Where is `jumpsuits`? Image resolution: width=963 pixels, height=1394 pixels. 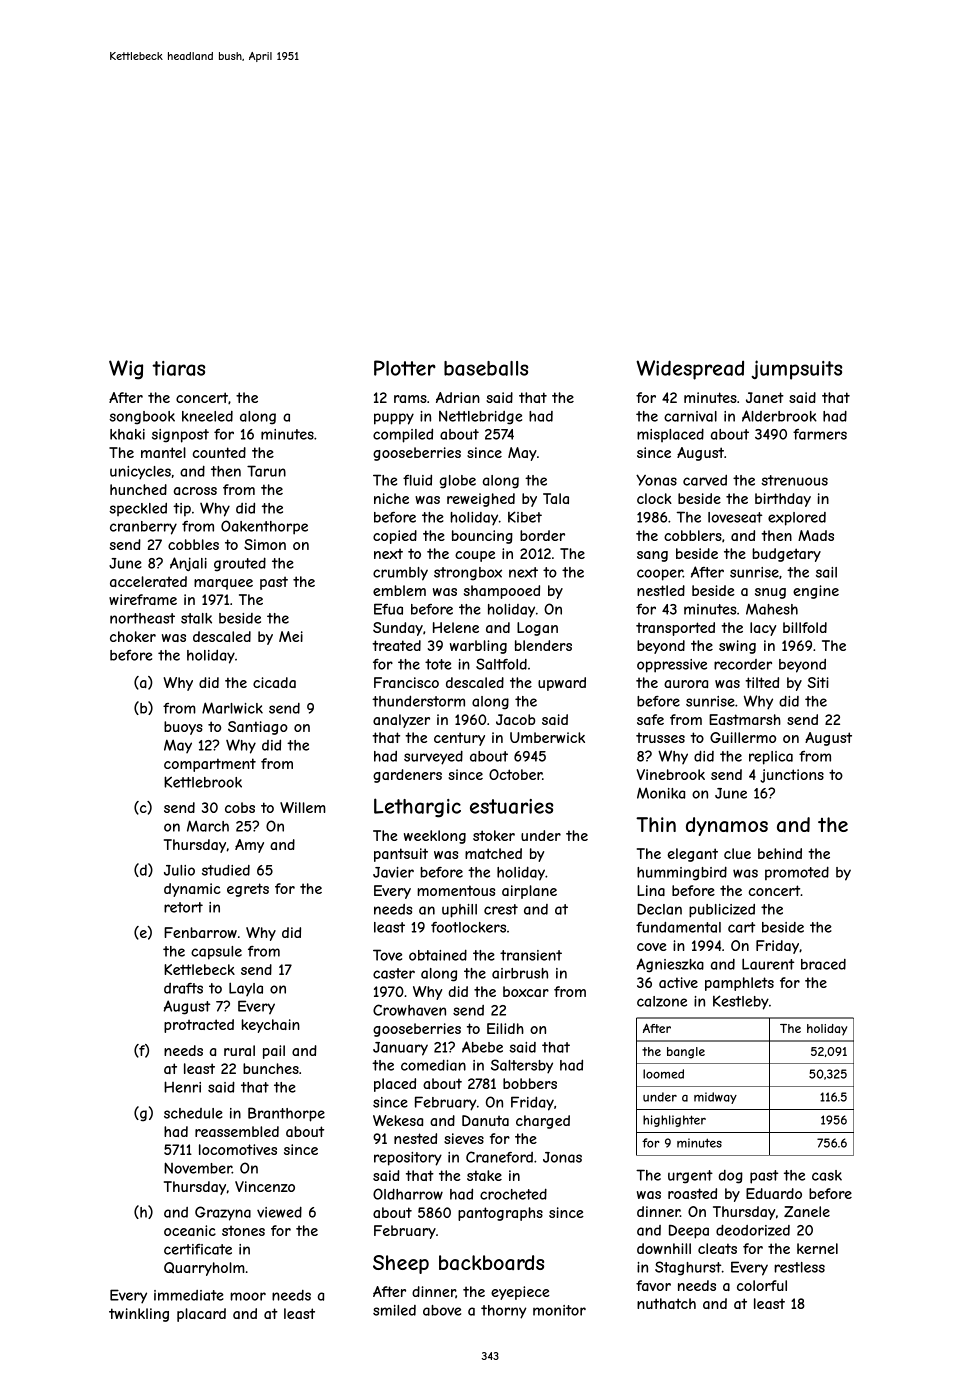
jumpsuits is located at coordinates (796, 370).
